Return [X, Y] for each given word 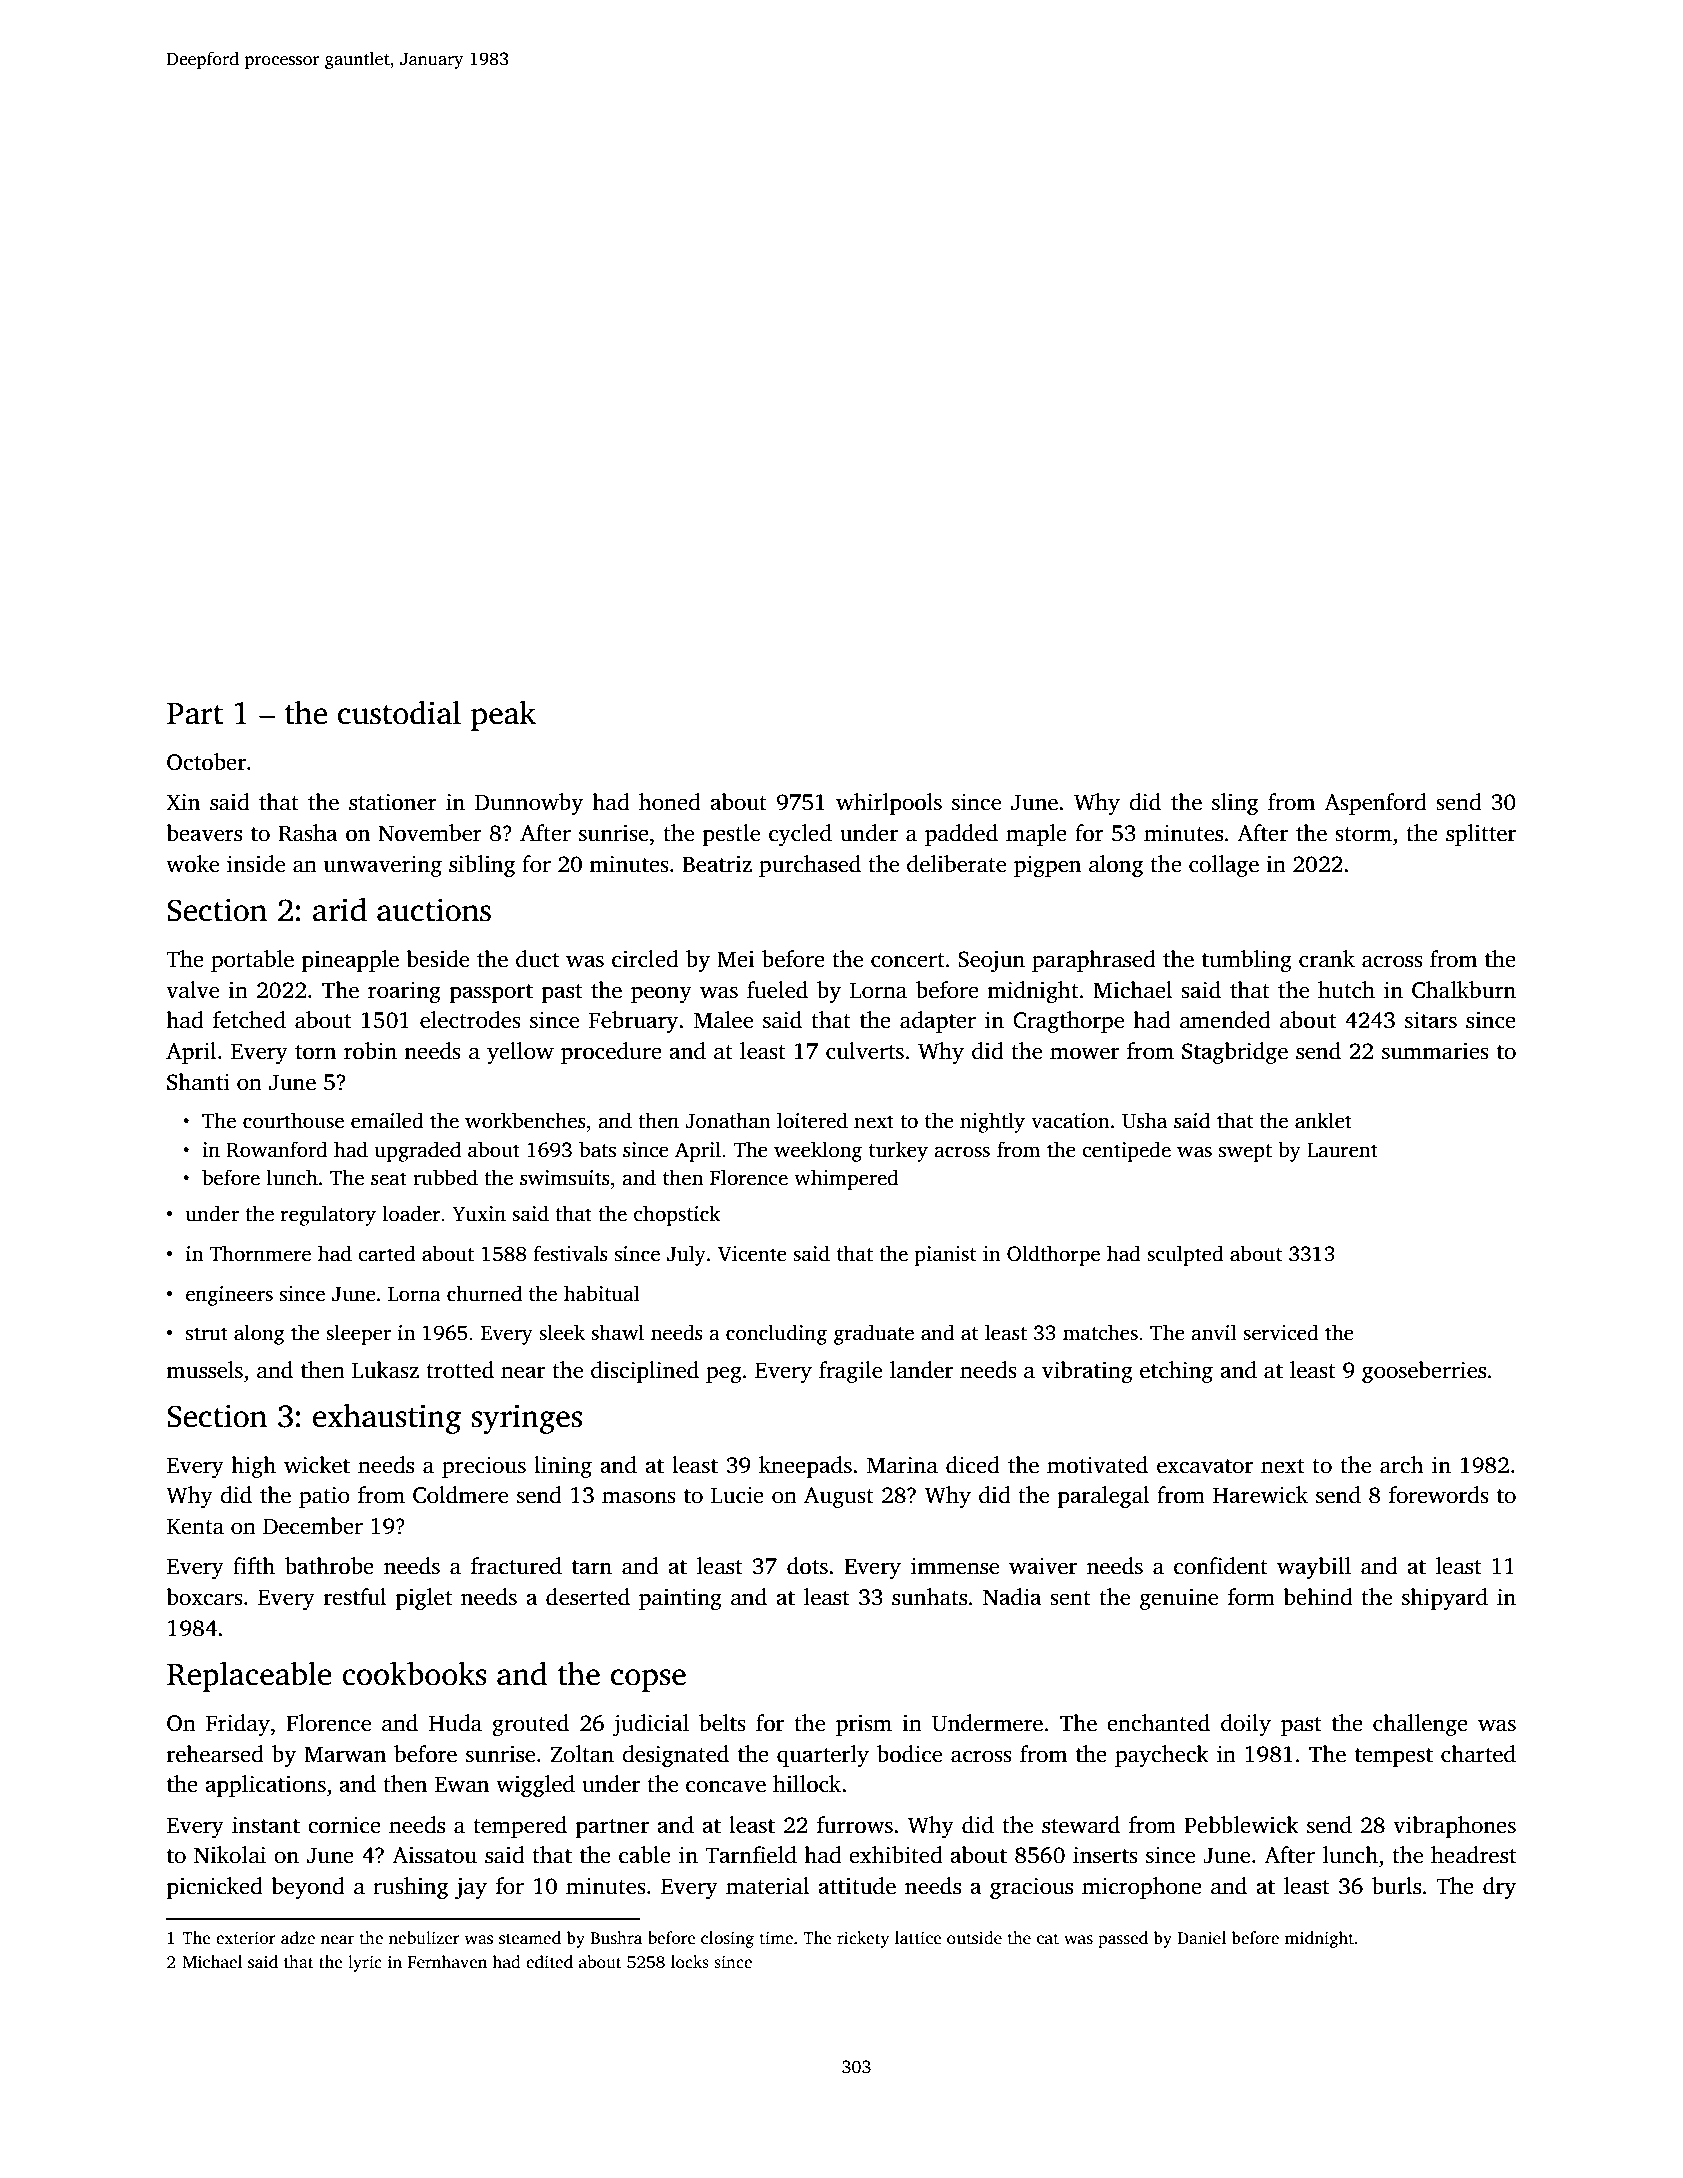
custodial [399, 713]
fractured [516, 1566]
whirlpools [889, 804]
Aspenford [1375, 804]
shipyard [1445, 1599]
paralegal [1103, 1497]
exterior [246, 1938]
